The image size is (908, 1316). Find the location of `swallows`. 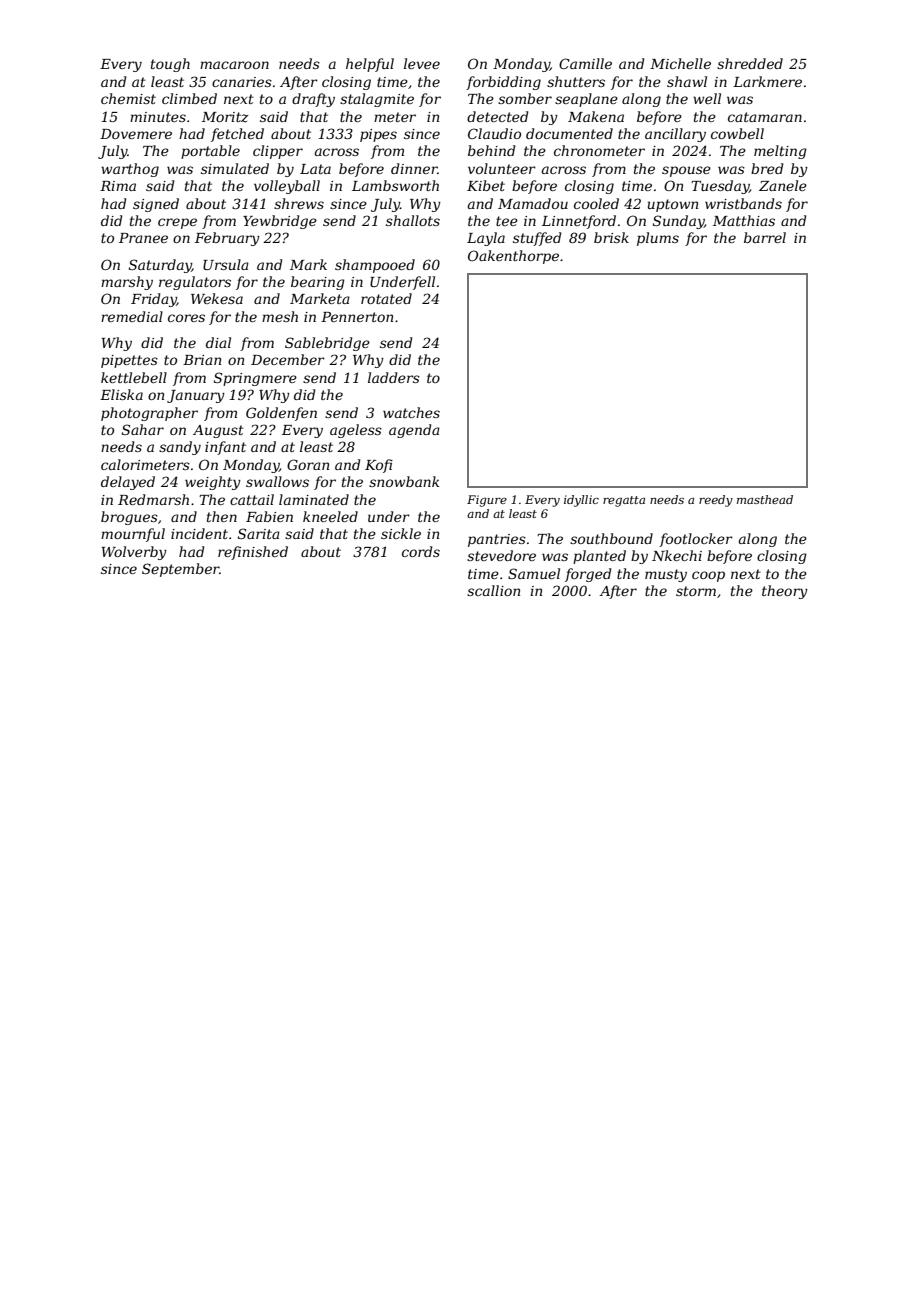

swallows is located at coordinates (277, 481).
